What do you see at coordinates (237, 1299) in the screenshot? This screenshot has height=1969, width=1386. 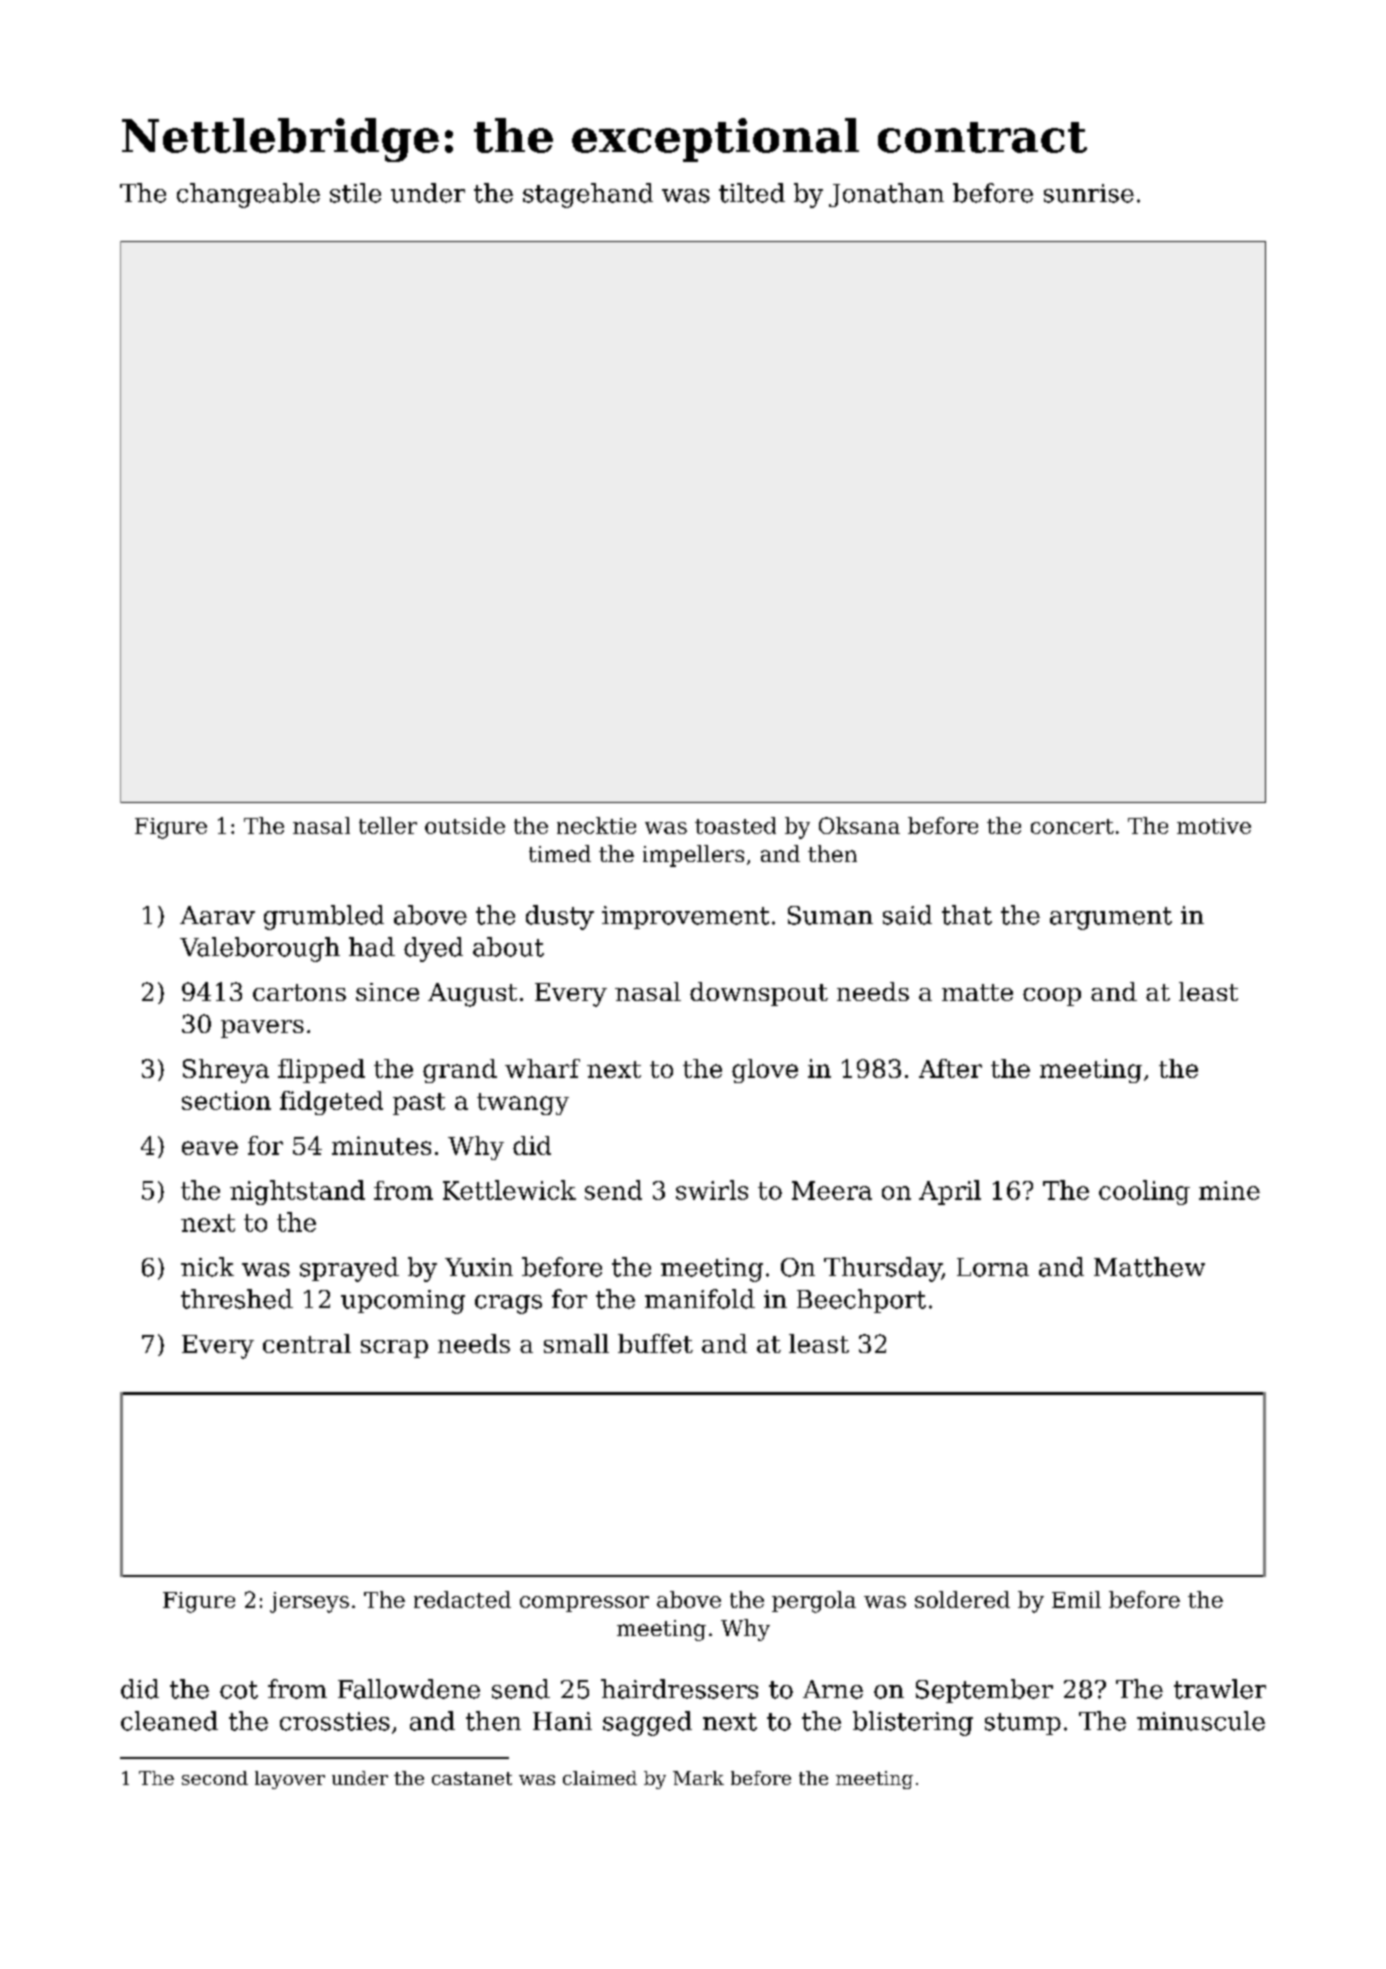 I see `threshed` at bounding box center [237, 1299].
